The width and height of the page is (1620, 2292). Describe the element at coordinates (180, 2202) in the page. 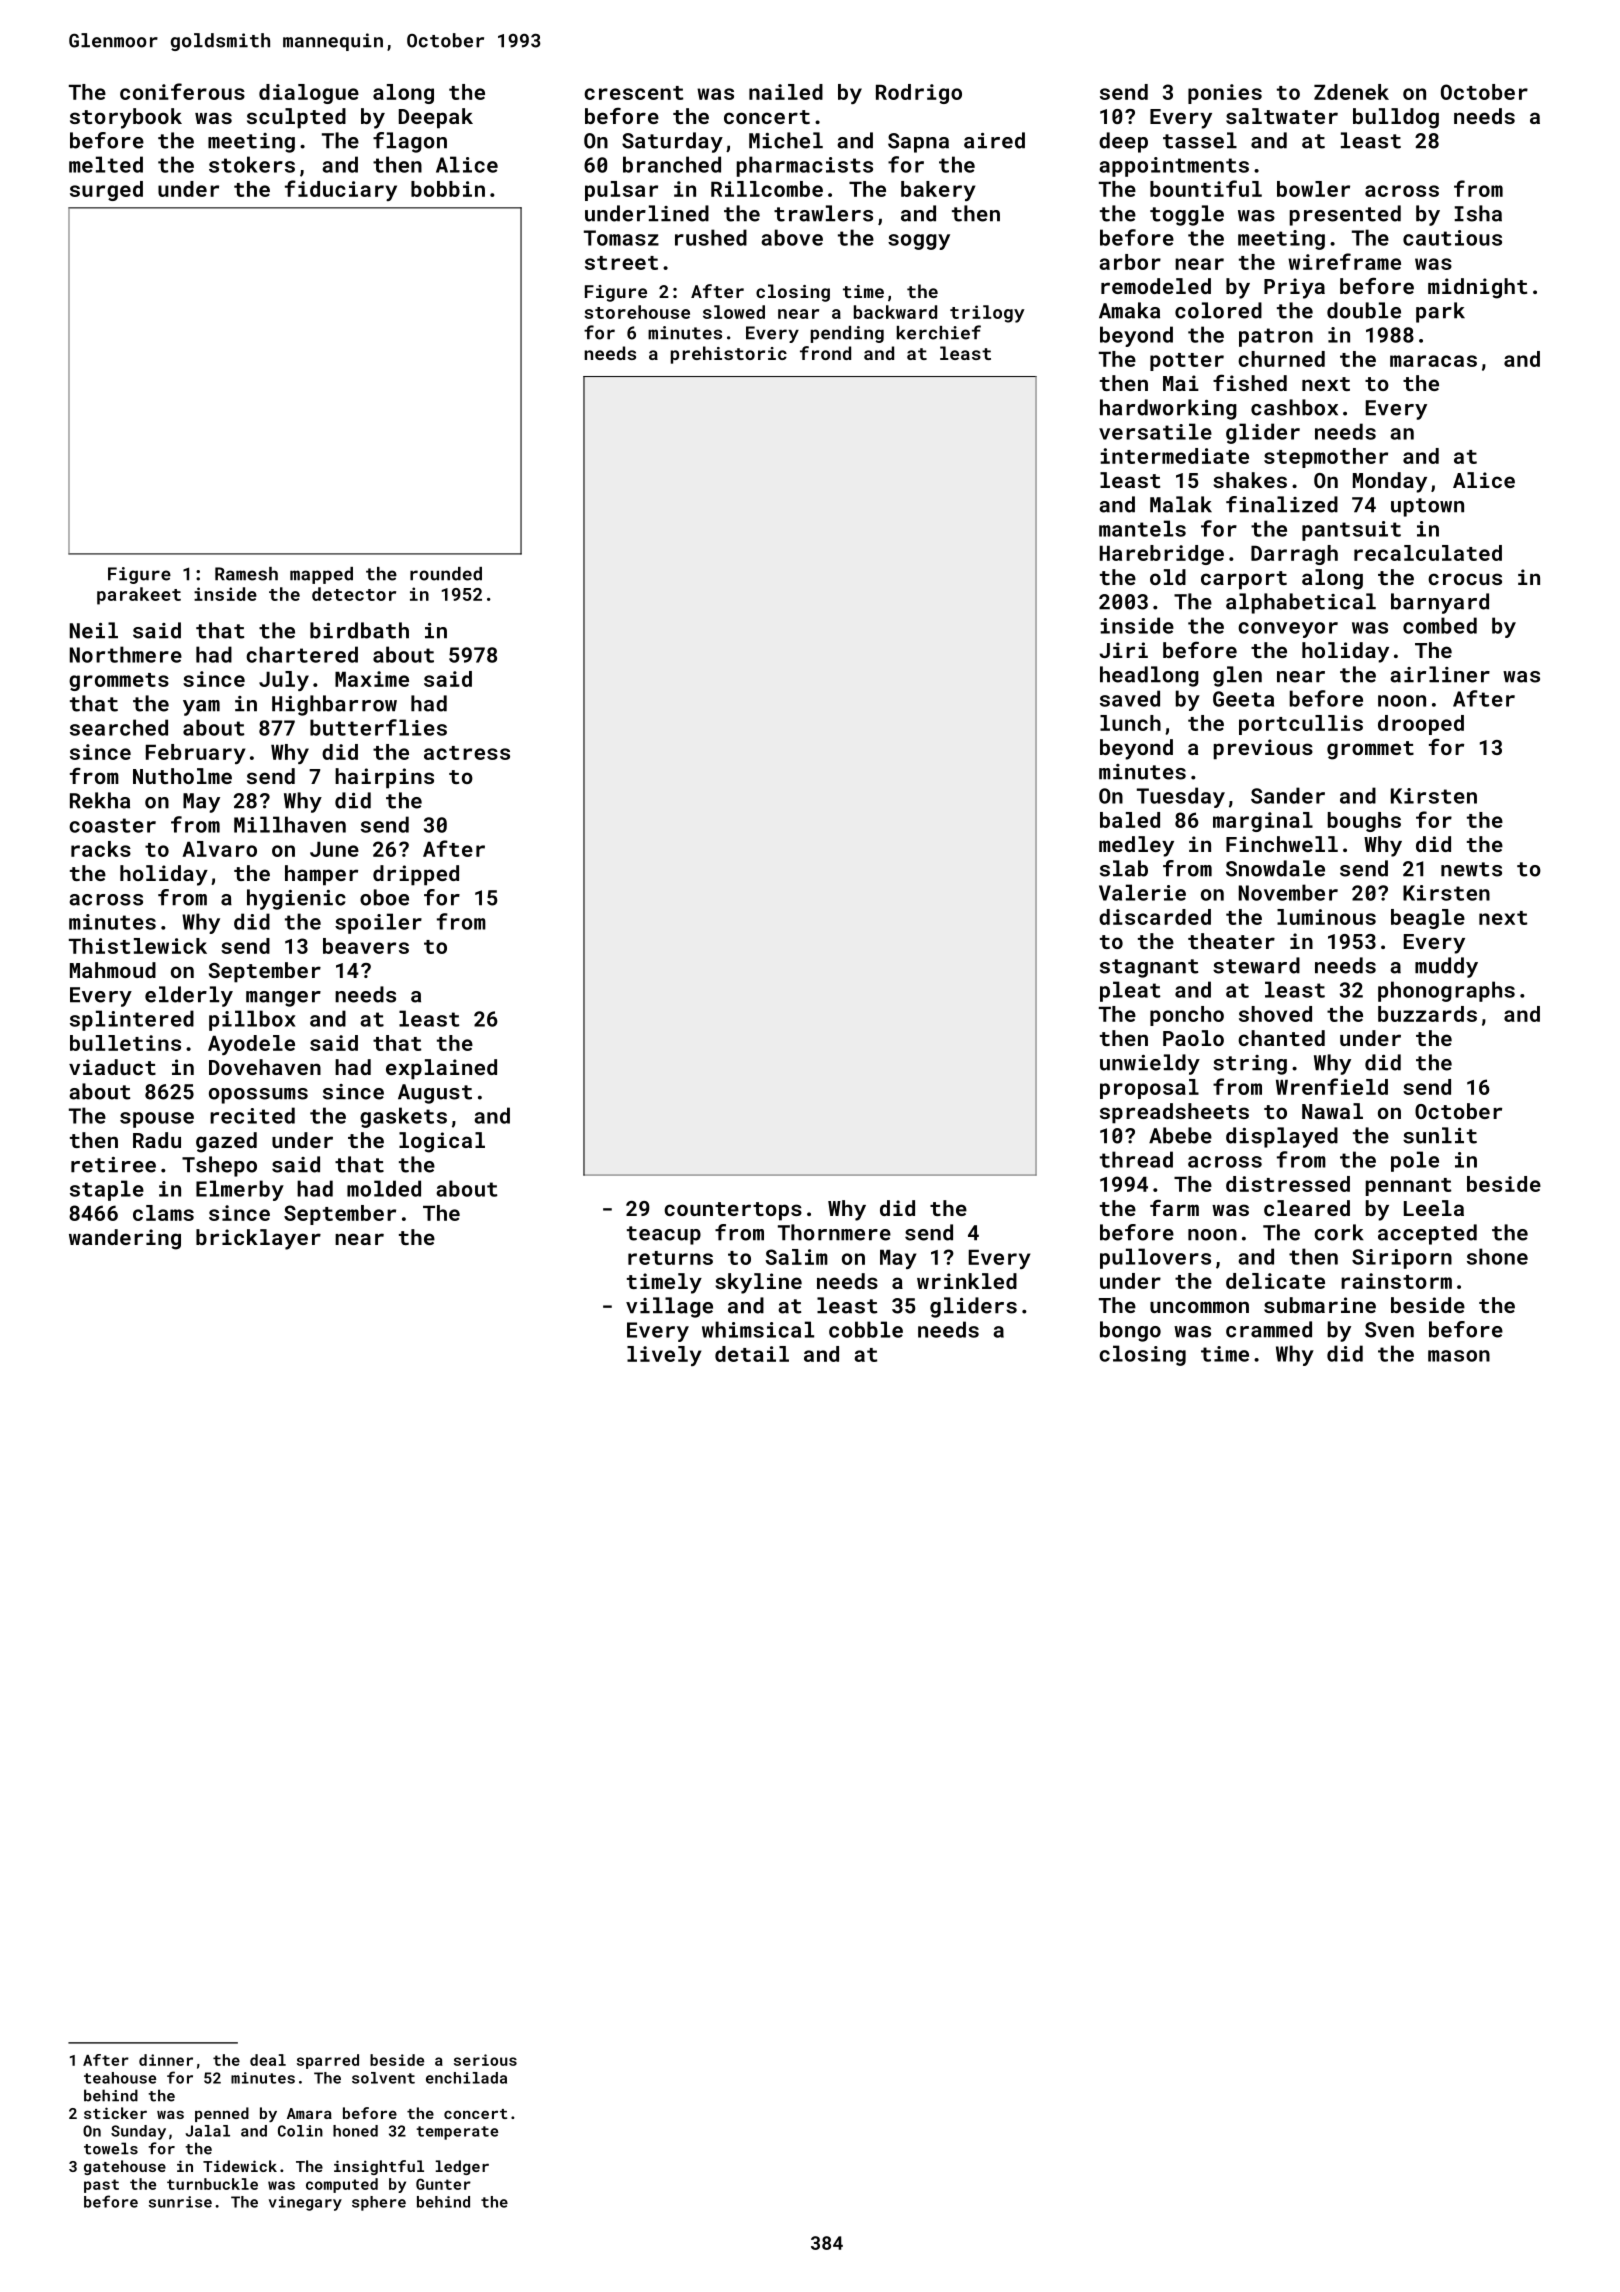

I see `sunrise` at that location.
